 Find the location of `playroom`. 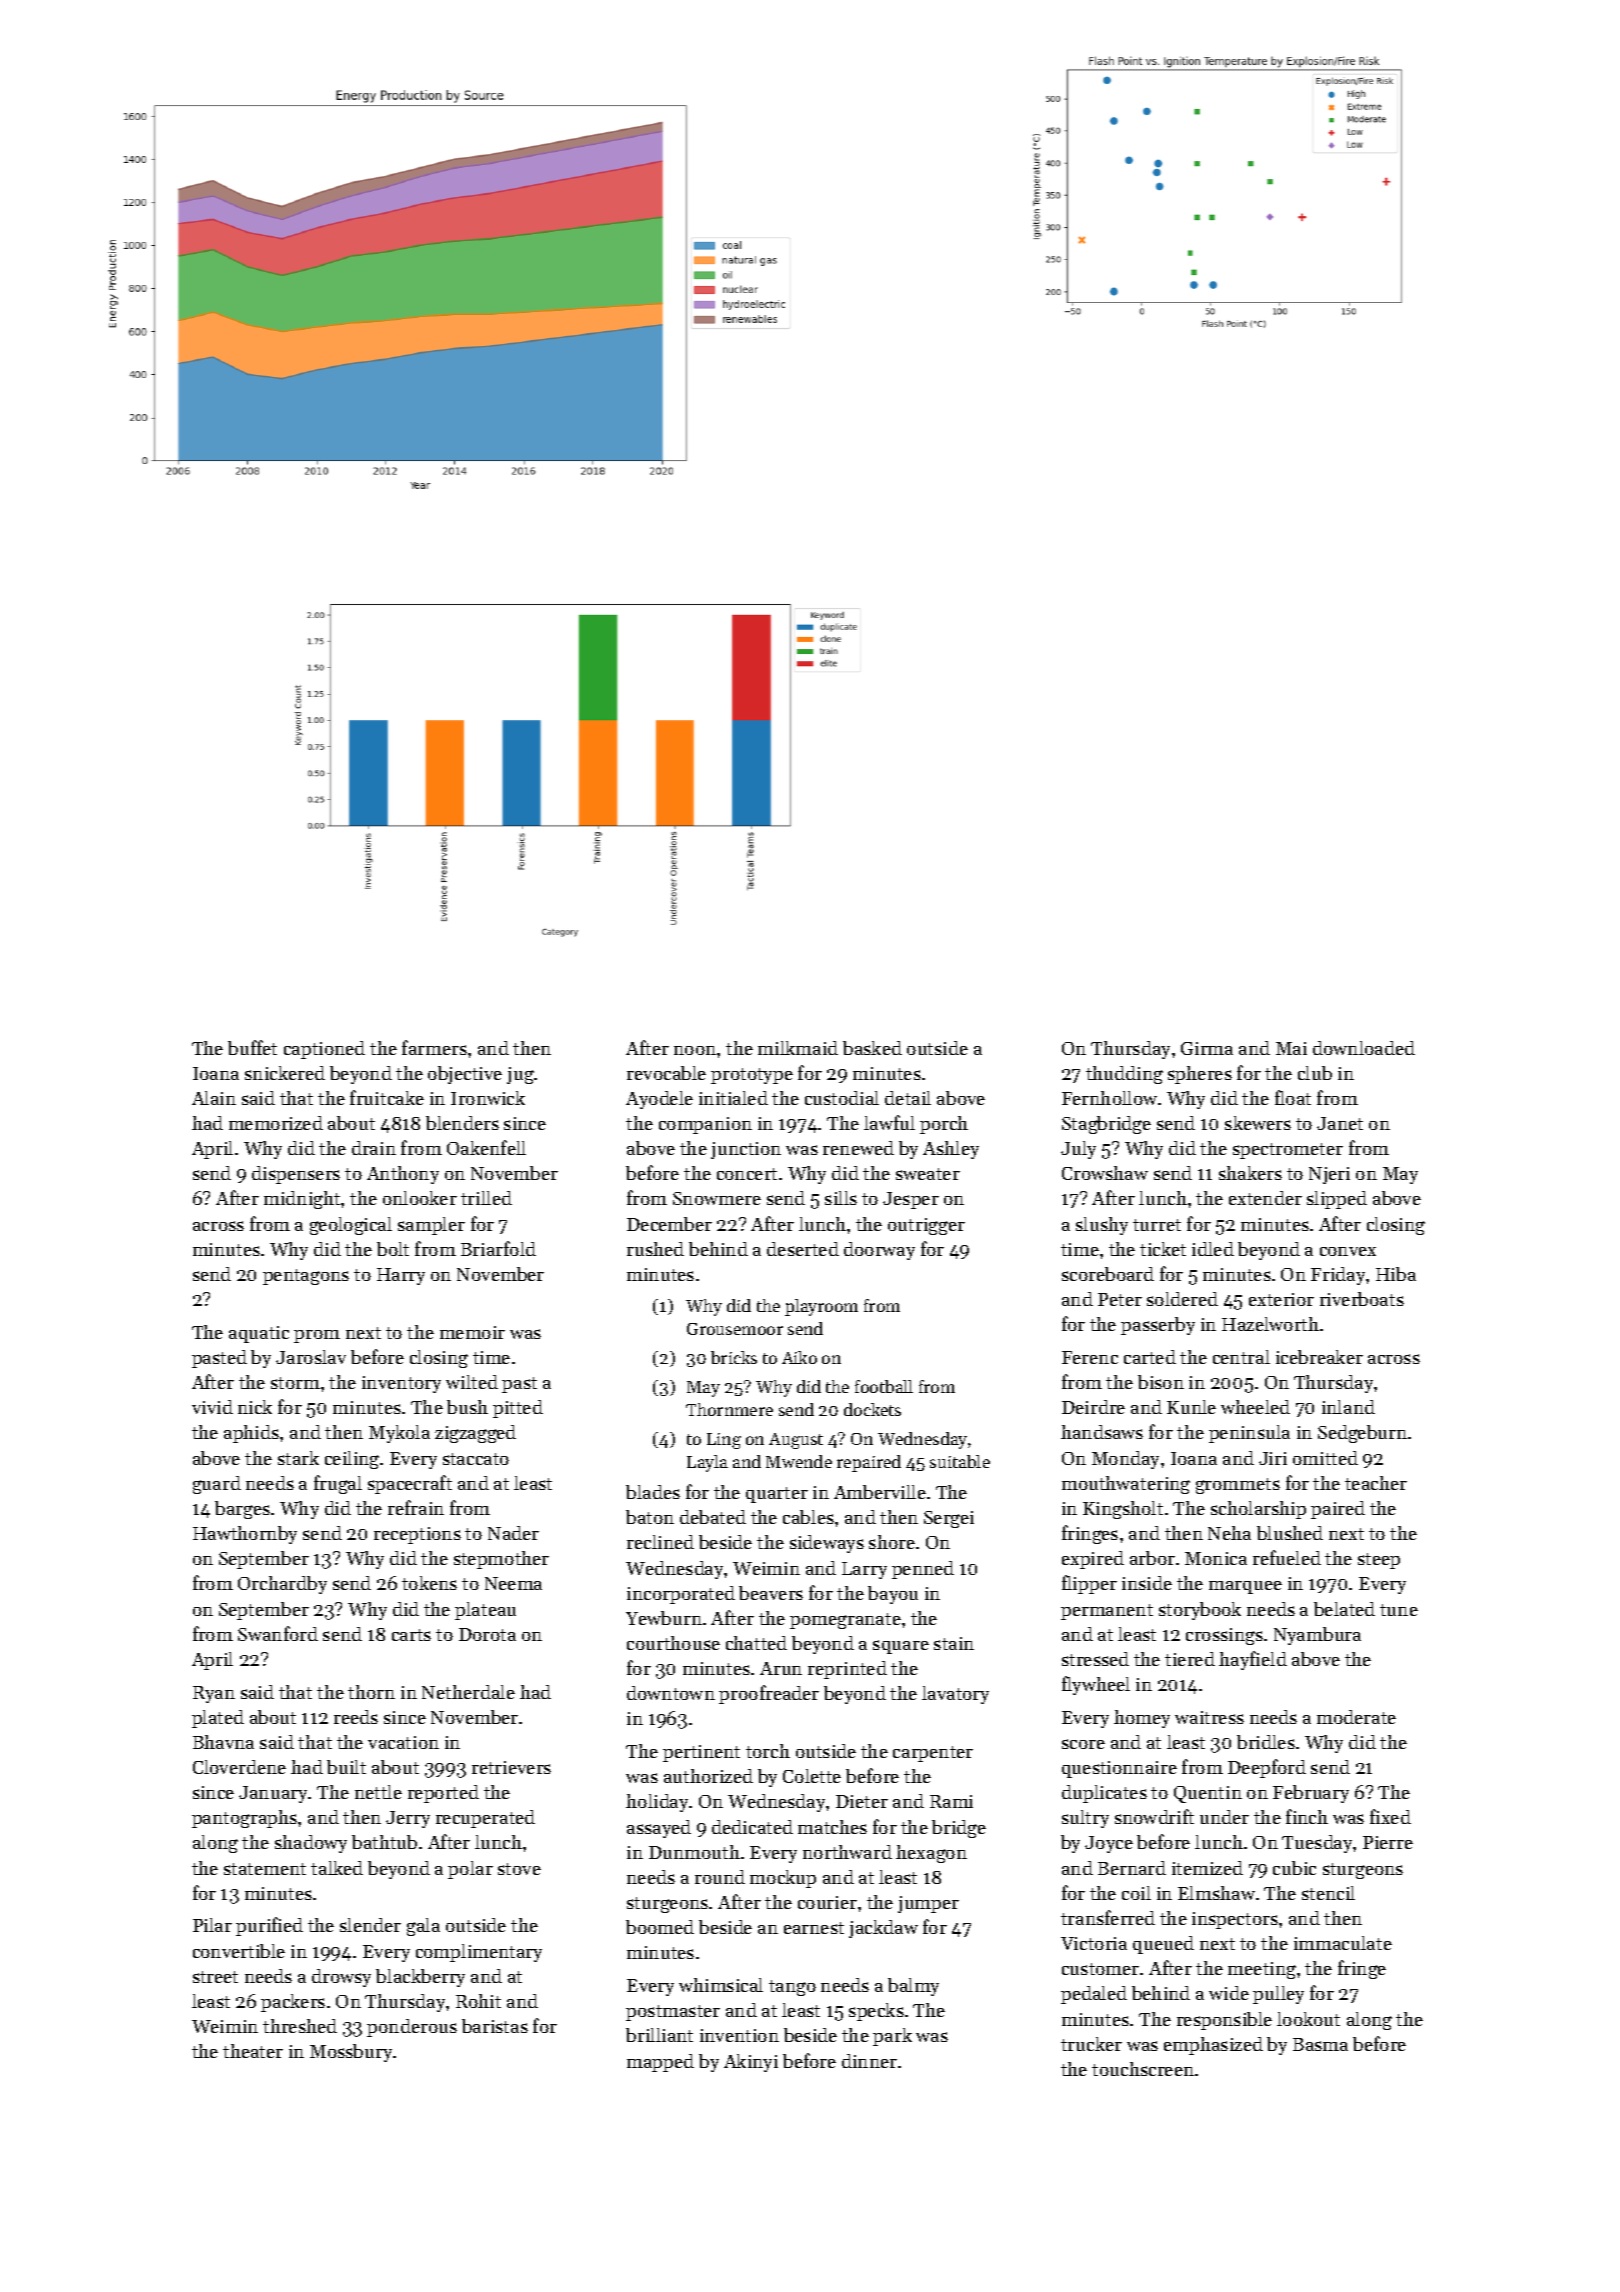

playroom is located at coordinates (821, 1307).
